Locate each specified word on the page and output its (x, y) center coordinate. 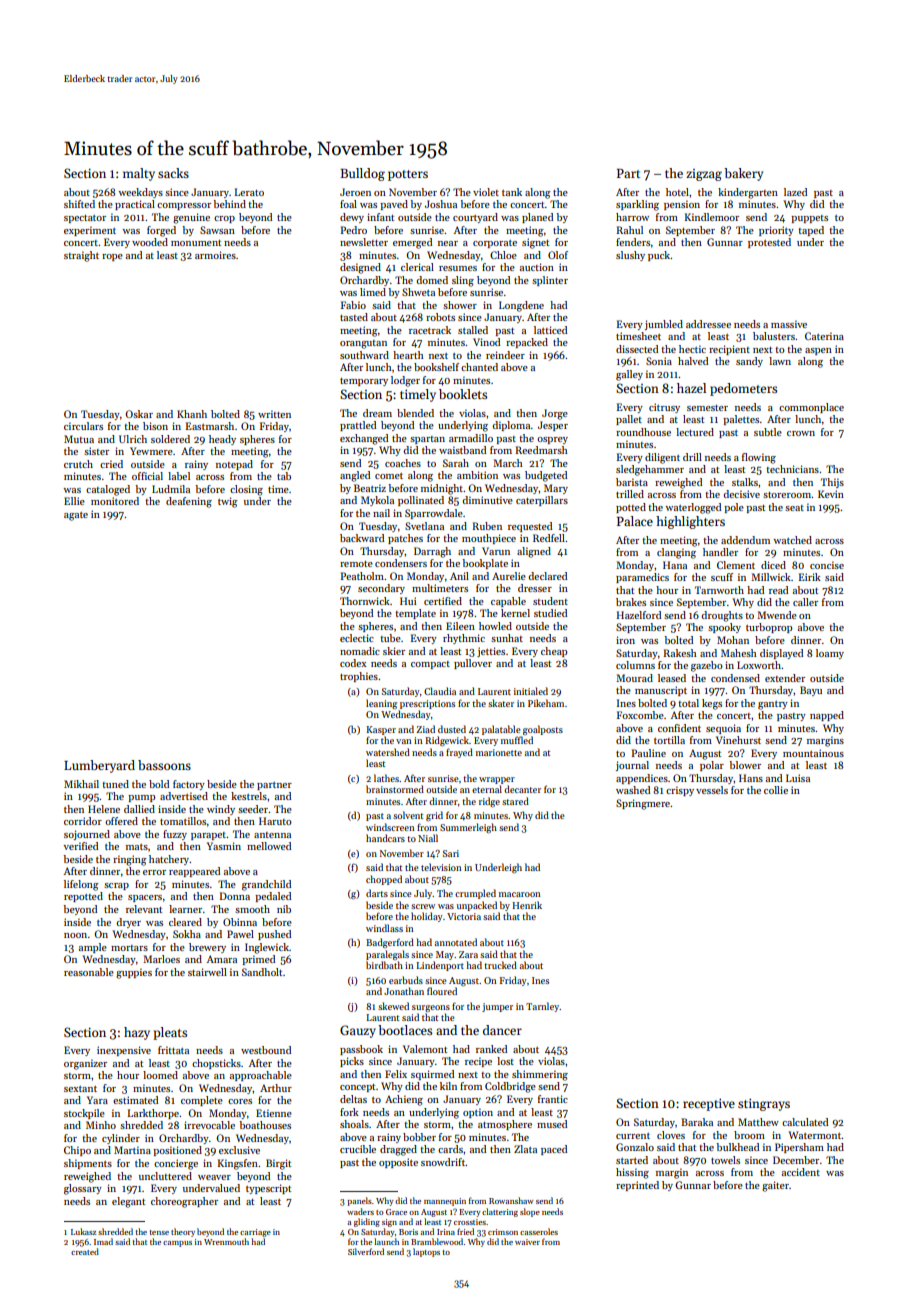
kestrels (249, 796)
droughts (722, 616)
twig (228, 502)
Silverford (366, 1251)
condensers (401, 563)
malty (139, 174)
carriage (255, 1233)
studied (550, 613)
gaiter (775, 1186)
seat (794, 508)
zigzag (704, 175)
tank (512, 192)
